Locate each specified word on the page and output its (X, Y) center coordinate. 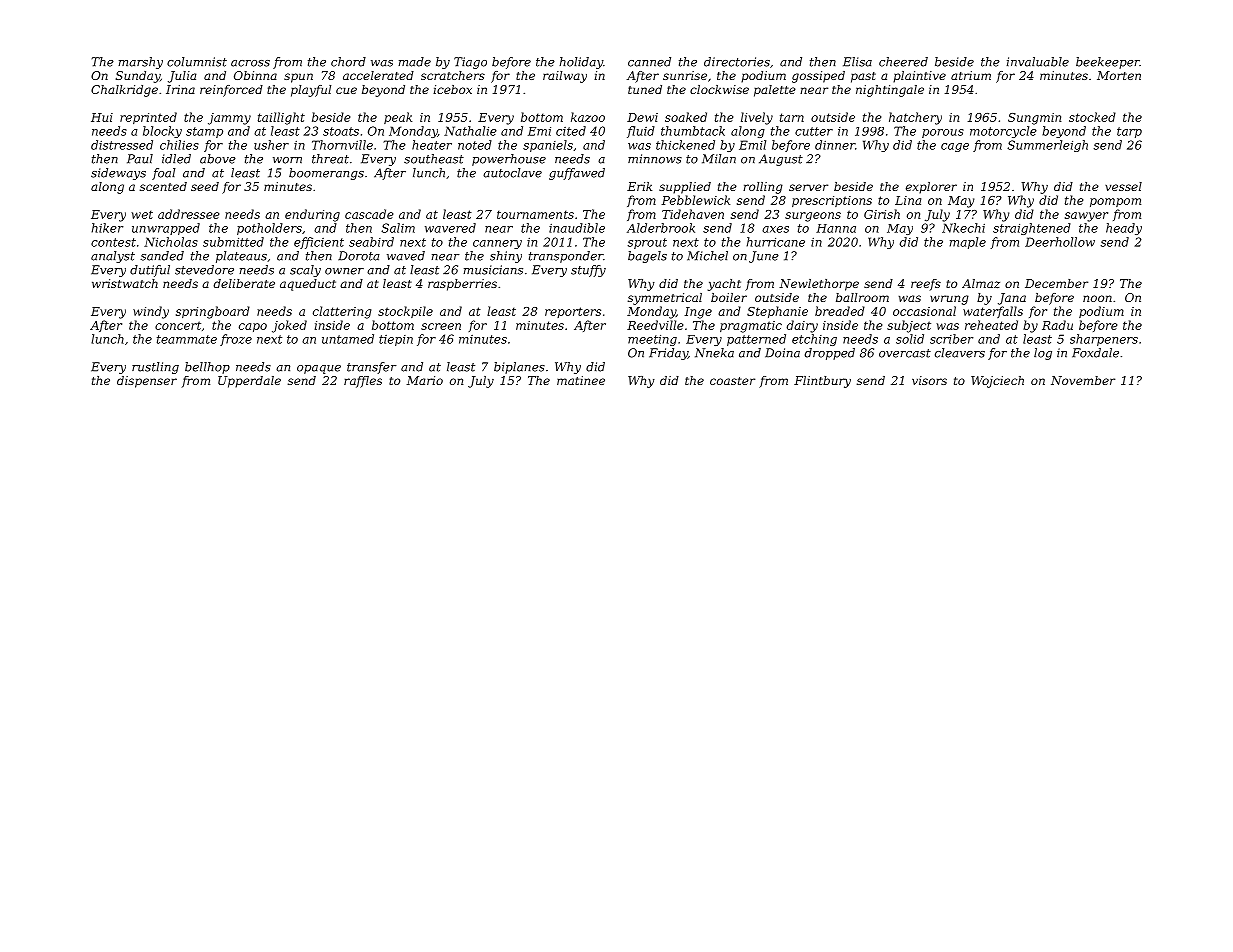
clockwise (719, 89)
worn (287, 160)
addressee (188, 214)
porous (943, 133)
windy (151, 312)
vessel (1123, 186)
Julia (182, 77)
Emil (752, 145)
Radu (1057, 325)
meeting (652, 340)
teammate (187, 339)
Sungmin (1034, 119)
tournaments (535, 214)
